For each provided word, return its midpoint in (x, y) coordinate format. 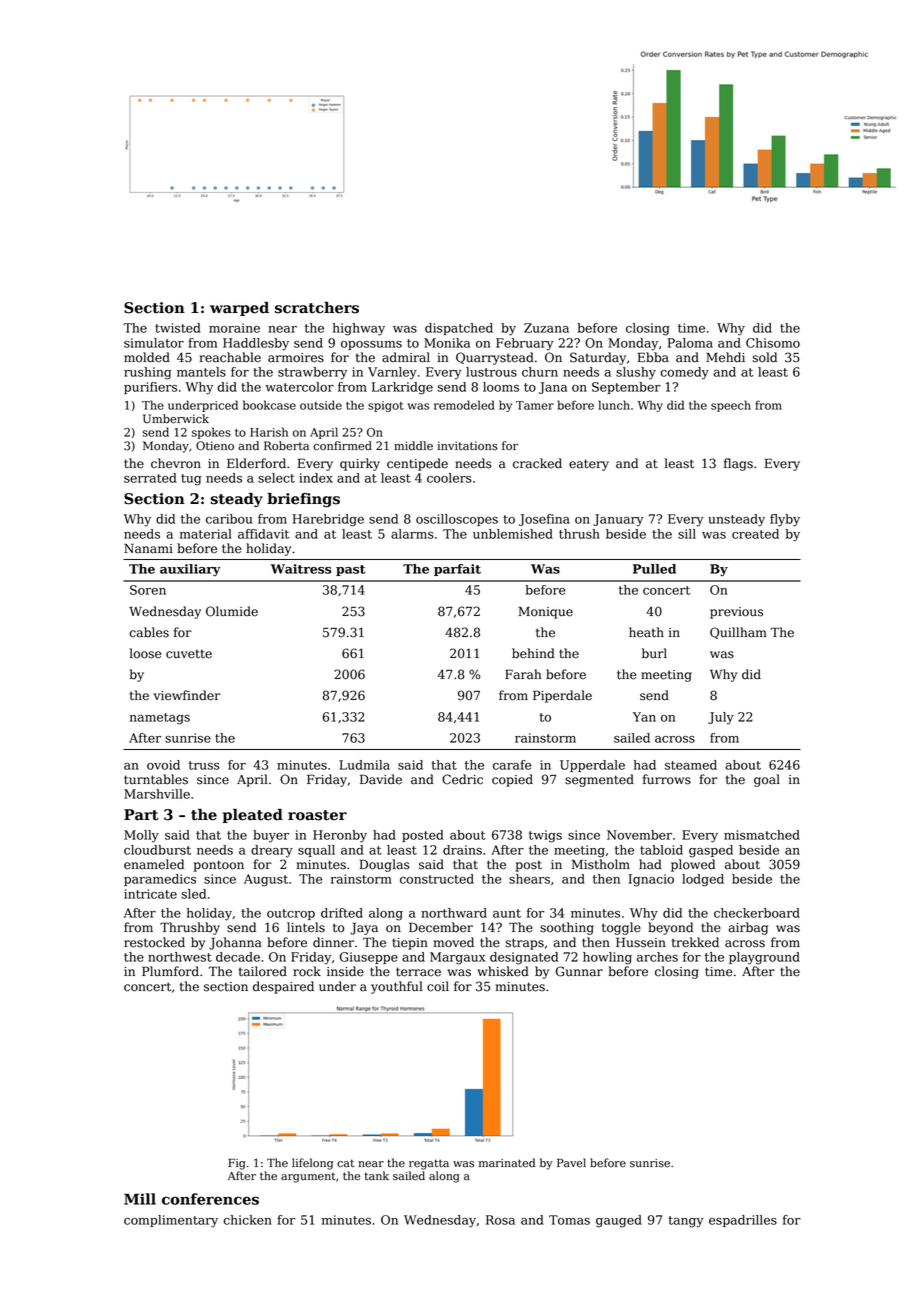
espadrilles (743, 1221)
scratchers (317, 308)
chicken (247, 1220)
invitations (467, 446)
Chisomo (773, 343)
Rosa (500, 1220)
